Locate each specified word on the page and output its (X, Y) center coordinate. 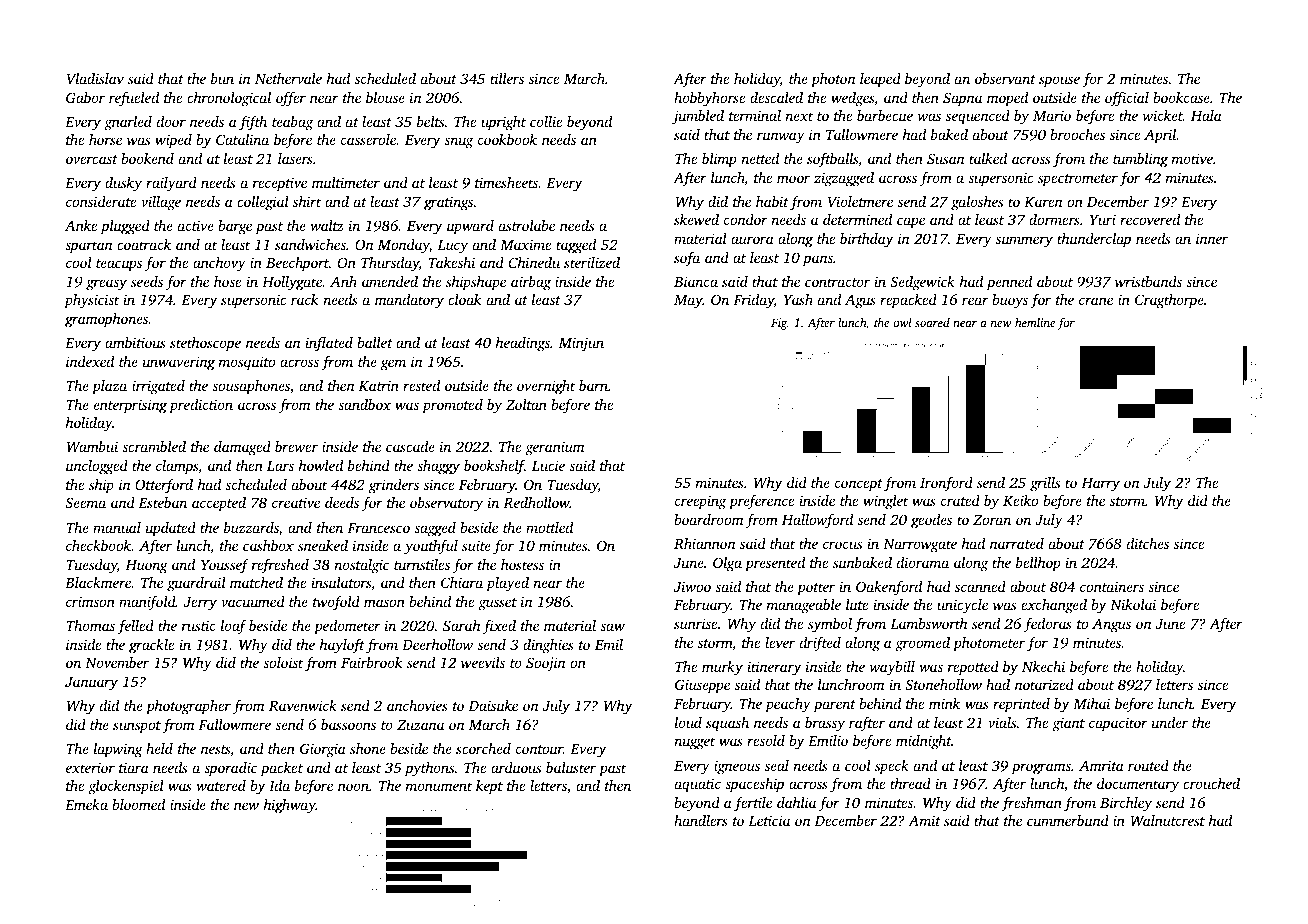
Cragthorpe (1169, 301)
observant (1005, 78)
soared (932, 322)
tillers (507, 78)
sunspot (137, 727)
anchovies (417, 705)
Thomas (90, 625)
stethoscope (205, 344)
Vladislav (95, 78)
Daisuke (493, 705)
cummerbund (1068, 820)
